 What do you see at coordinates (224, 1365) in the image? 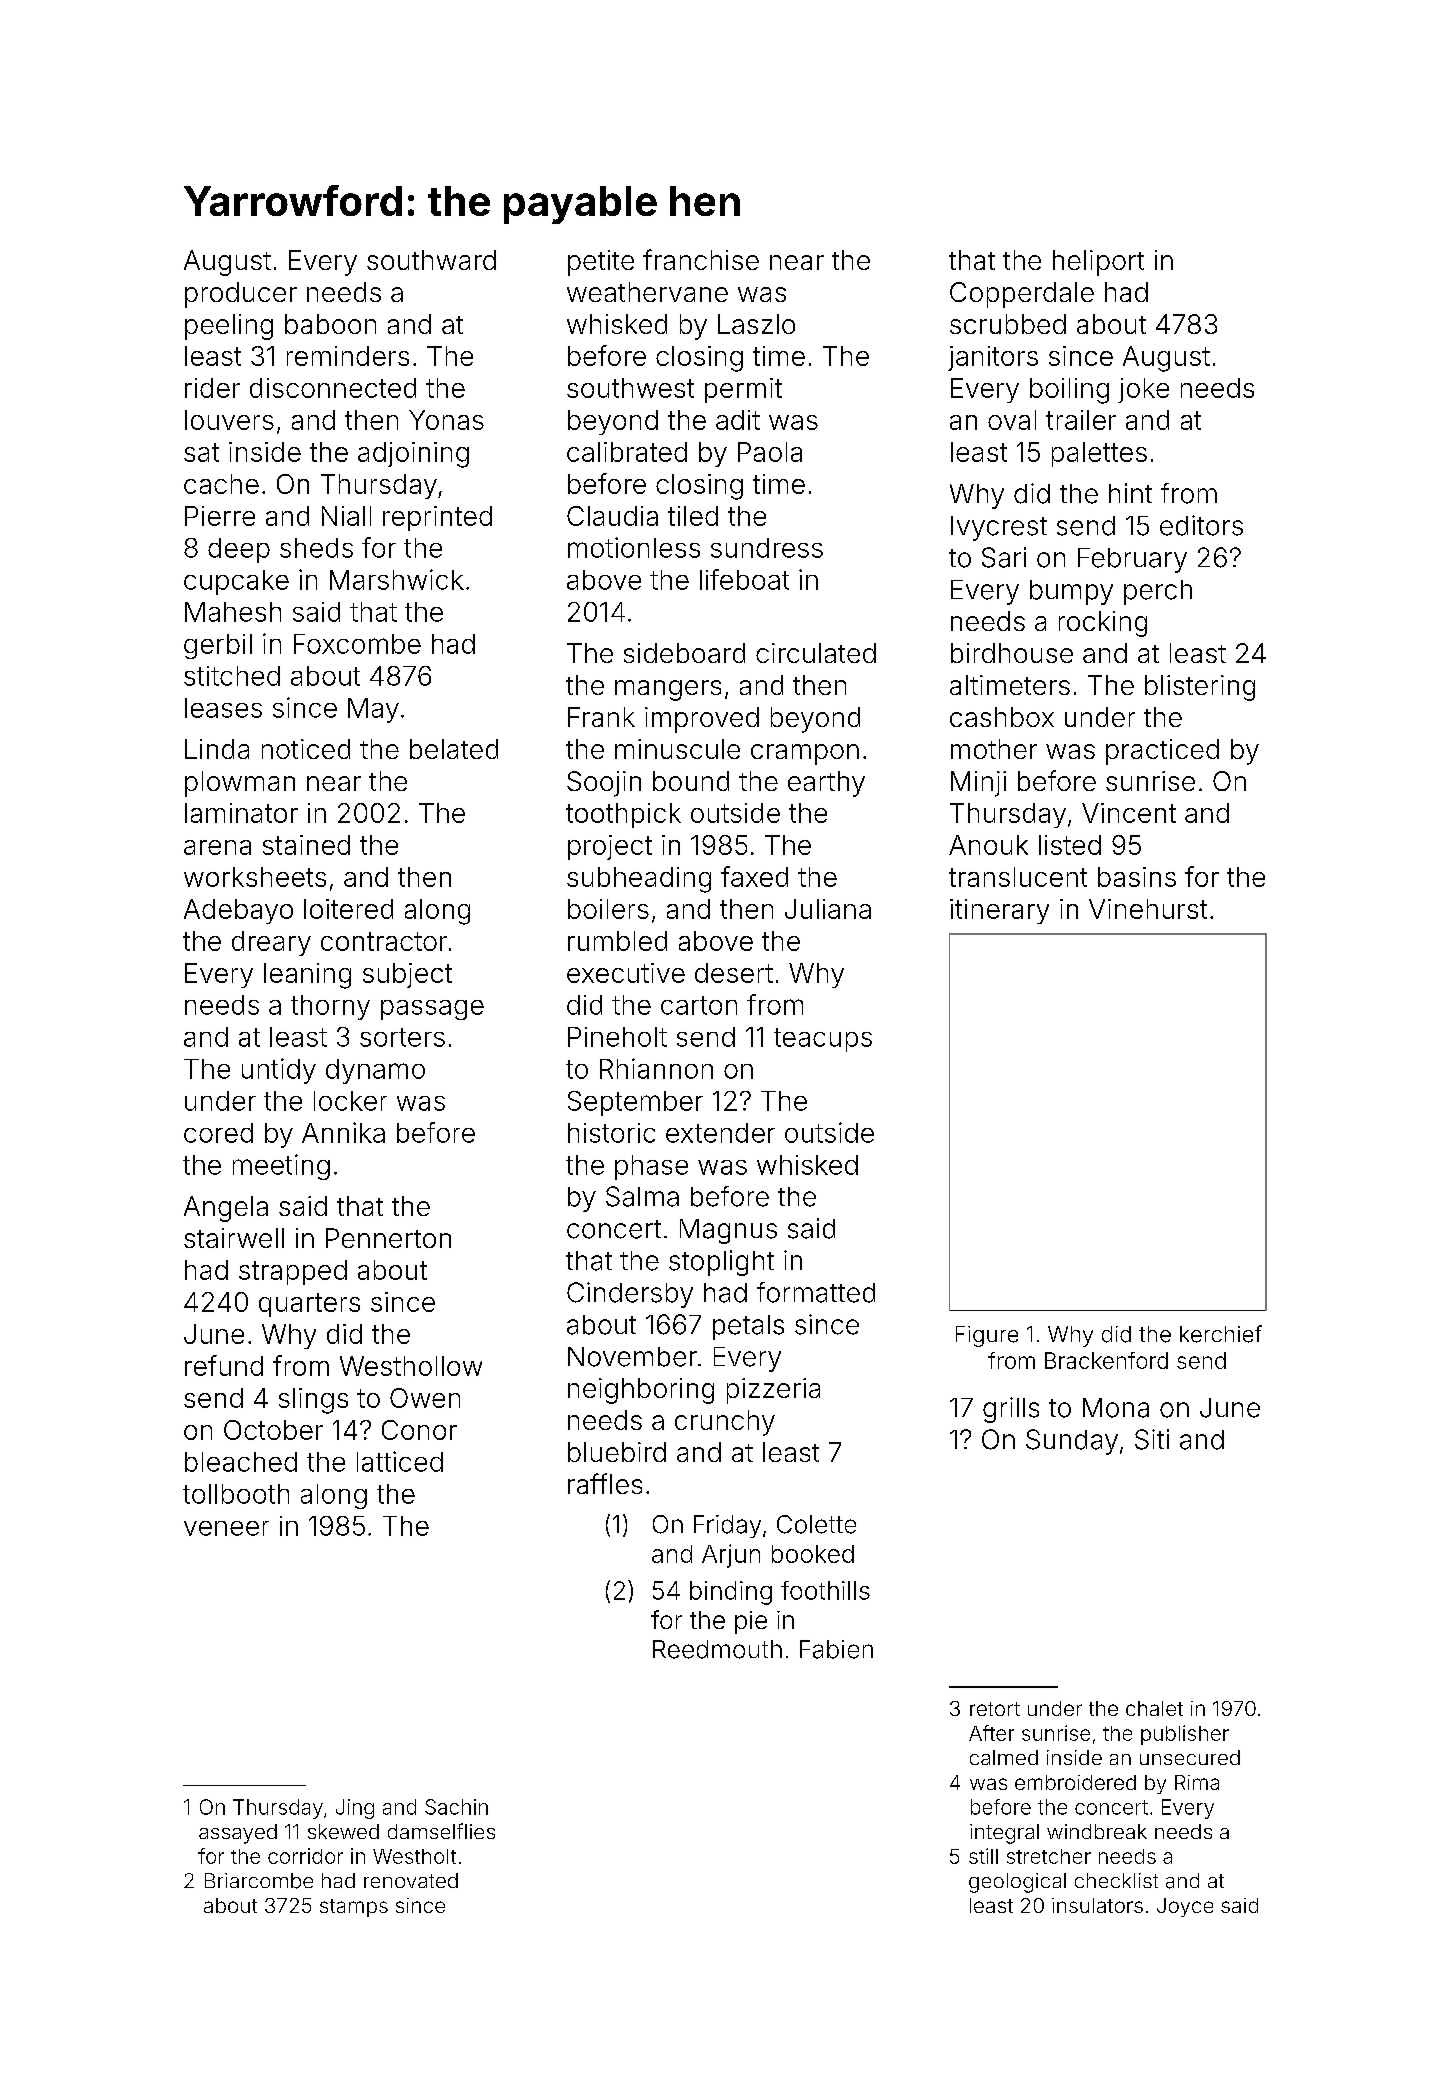
I see `refund` at bounding box center [224, 1365].
